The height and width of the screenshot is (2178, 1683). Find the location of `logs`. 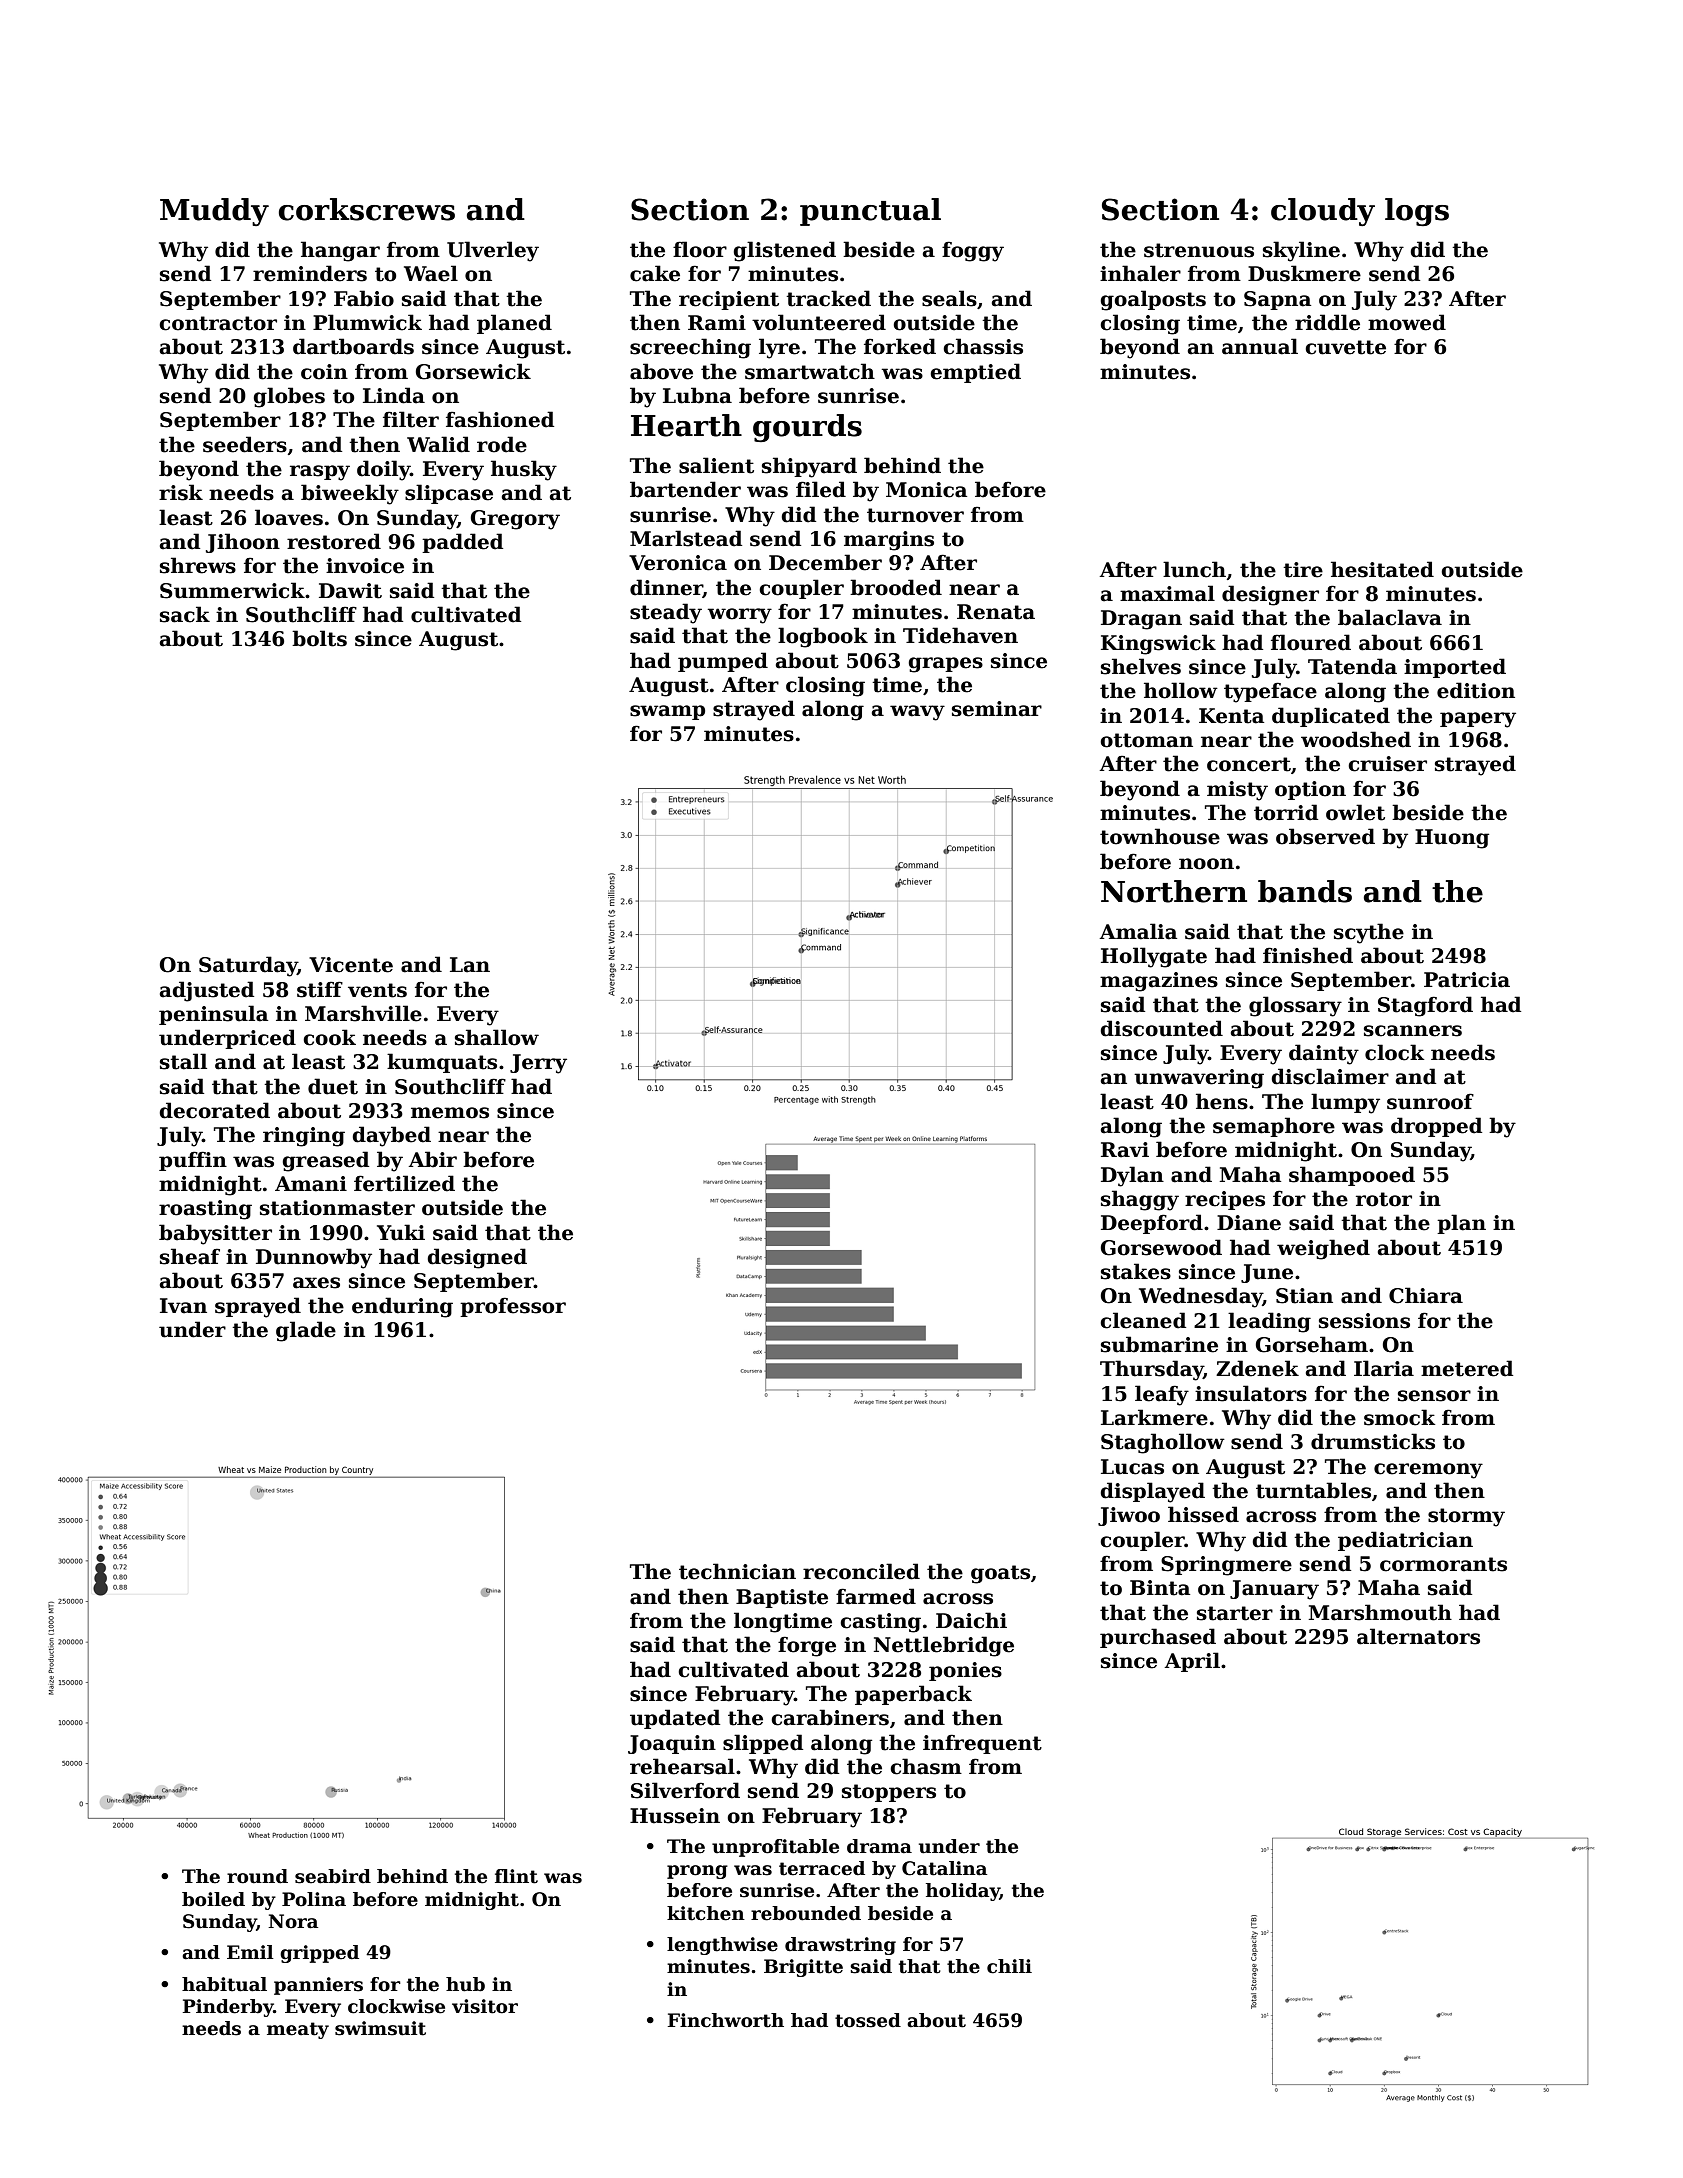

logs is located at coordinates (1417, 212).
